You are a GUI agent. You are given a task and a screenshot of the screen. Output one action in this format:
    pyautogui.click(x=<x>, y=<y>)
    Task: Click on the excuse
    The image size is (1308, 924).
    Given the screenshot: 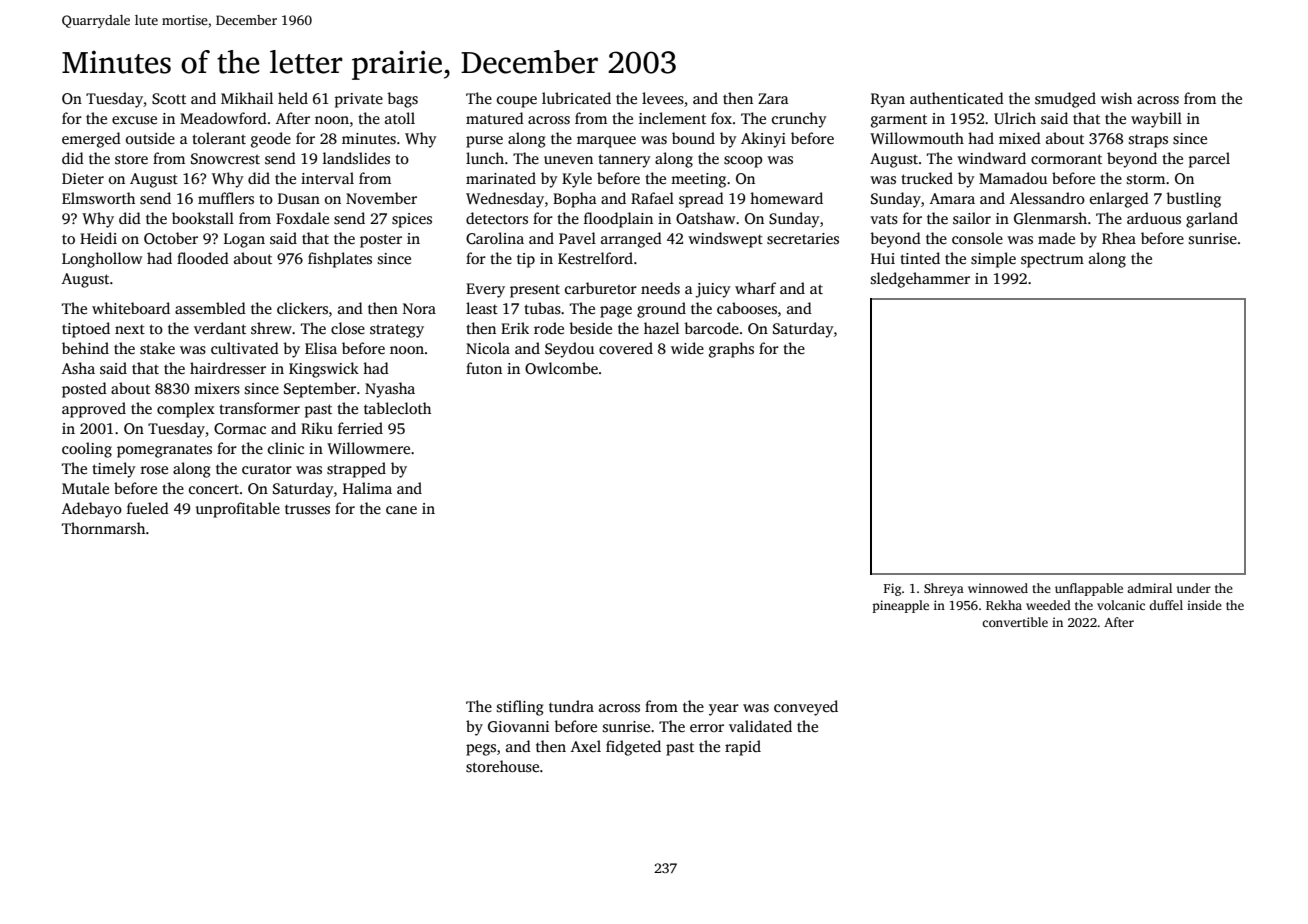 What is the action you would take?
    pyautogui.click(x=134, y=120)
